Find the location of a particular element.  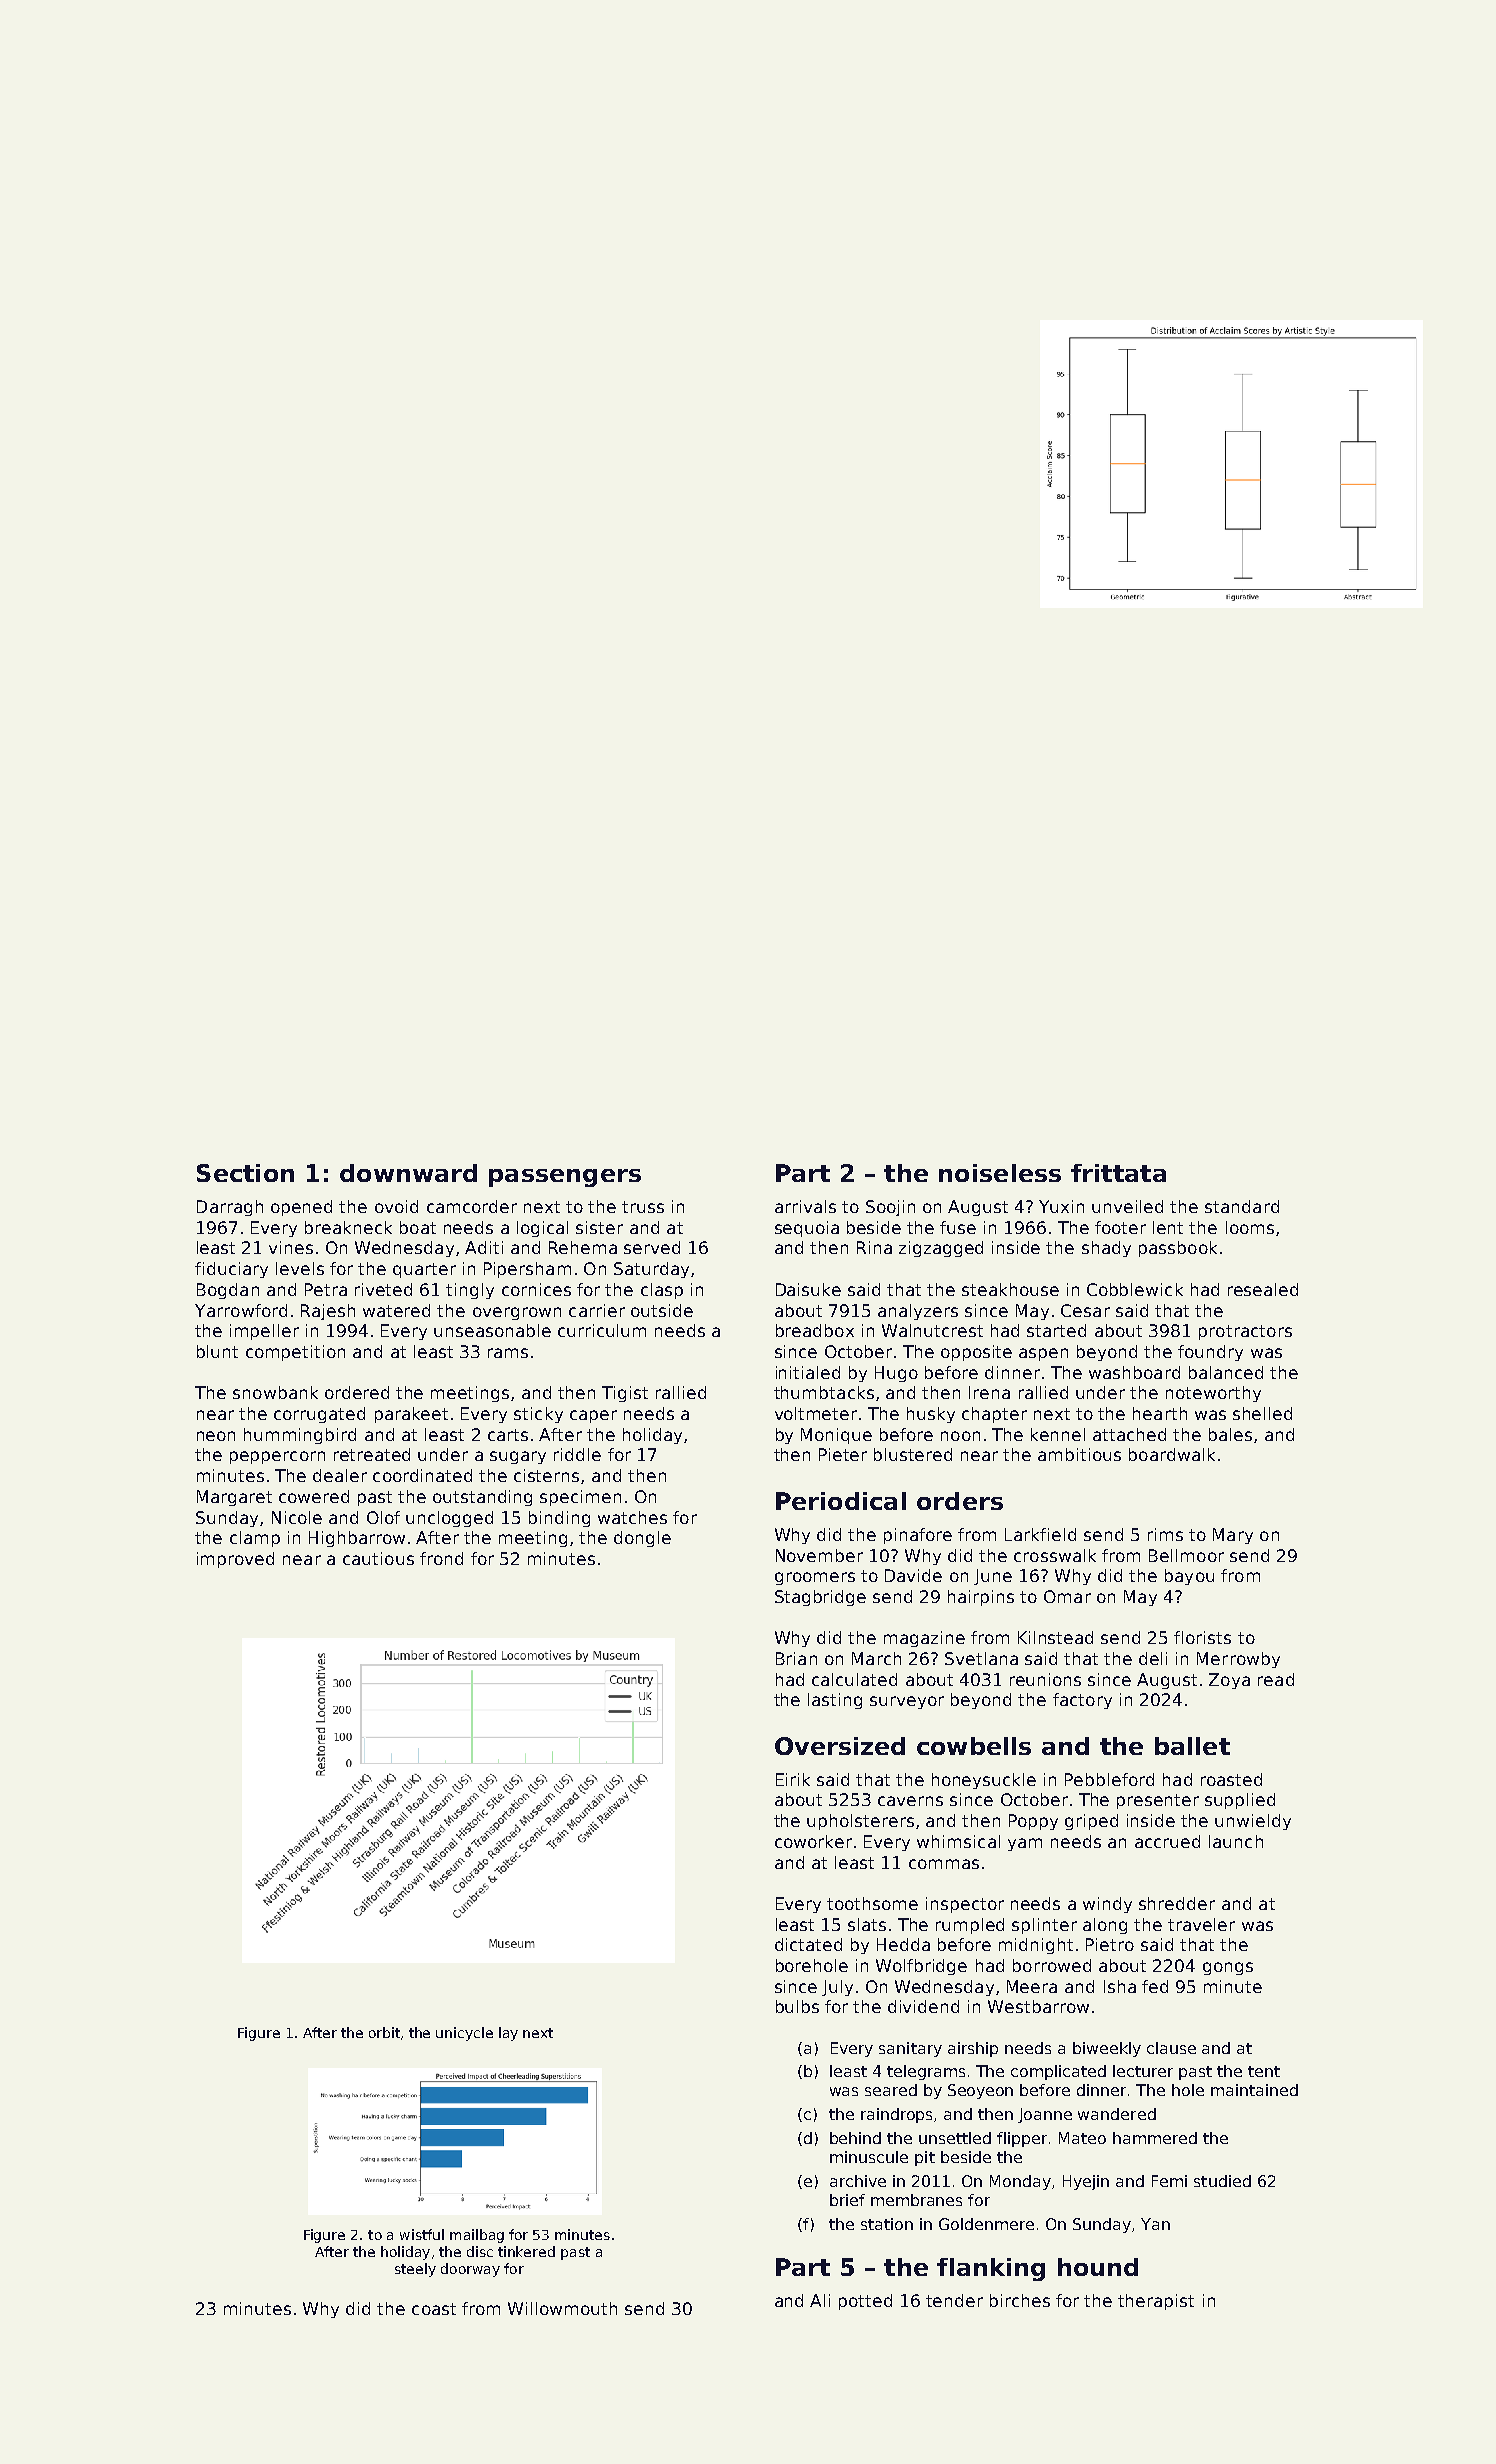

Darragh is located at coordinates (230, 1208).
